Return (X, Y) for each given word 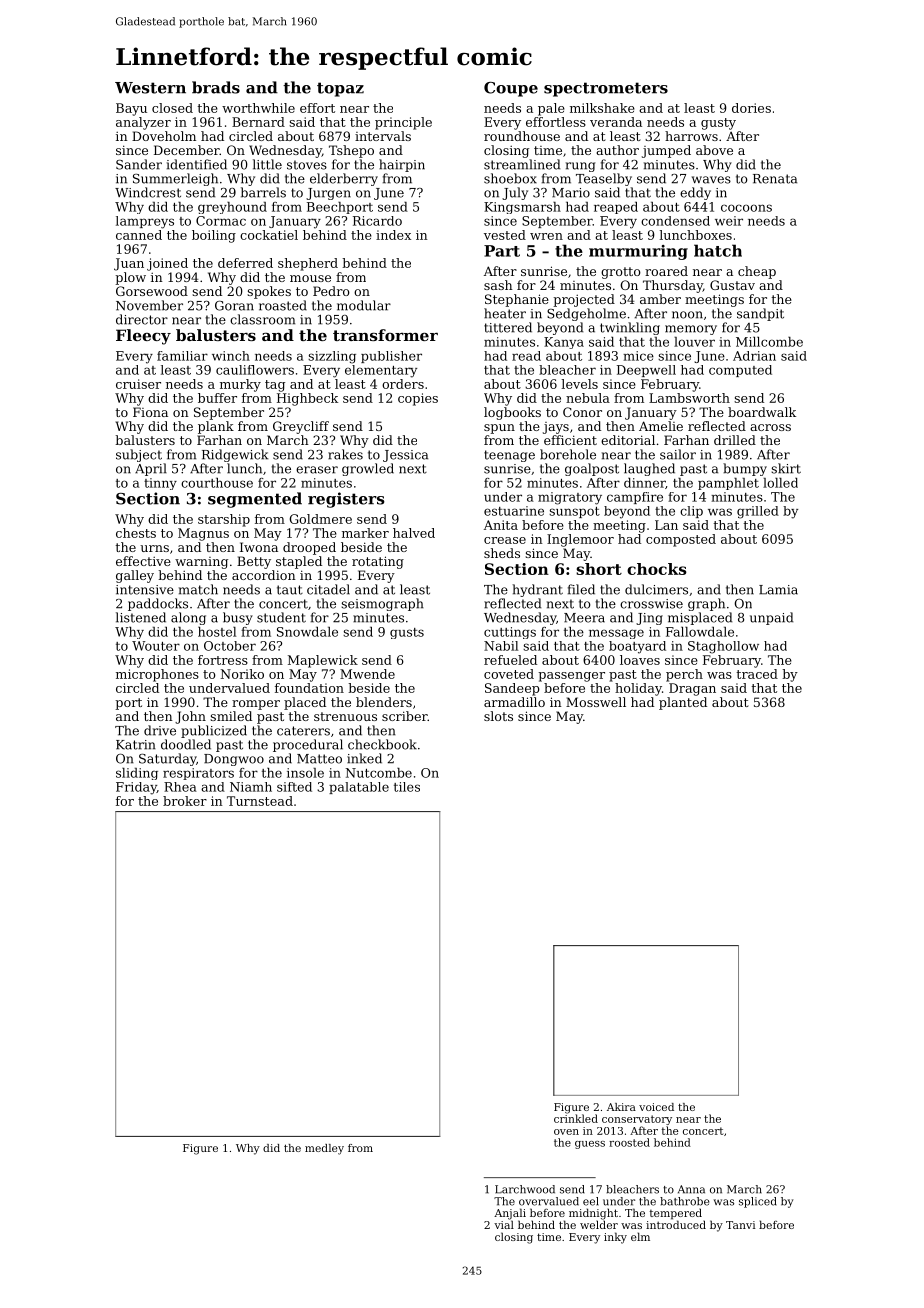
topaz (340, 89)
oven (566, 1132)
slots (498, 716)
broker (185, 801)
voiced (656, 1107)
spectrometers (606, 89)
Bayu (131, 109)
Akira (621, 1107)
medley (324, 1149)
